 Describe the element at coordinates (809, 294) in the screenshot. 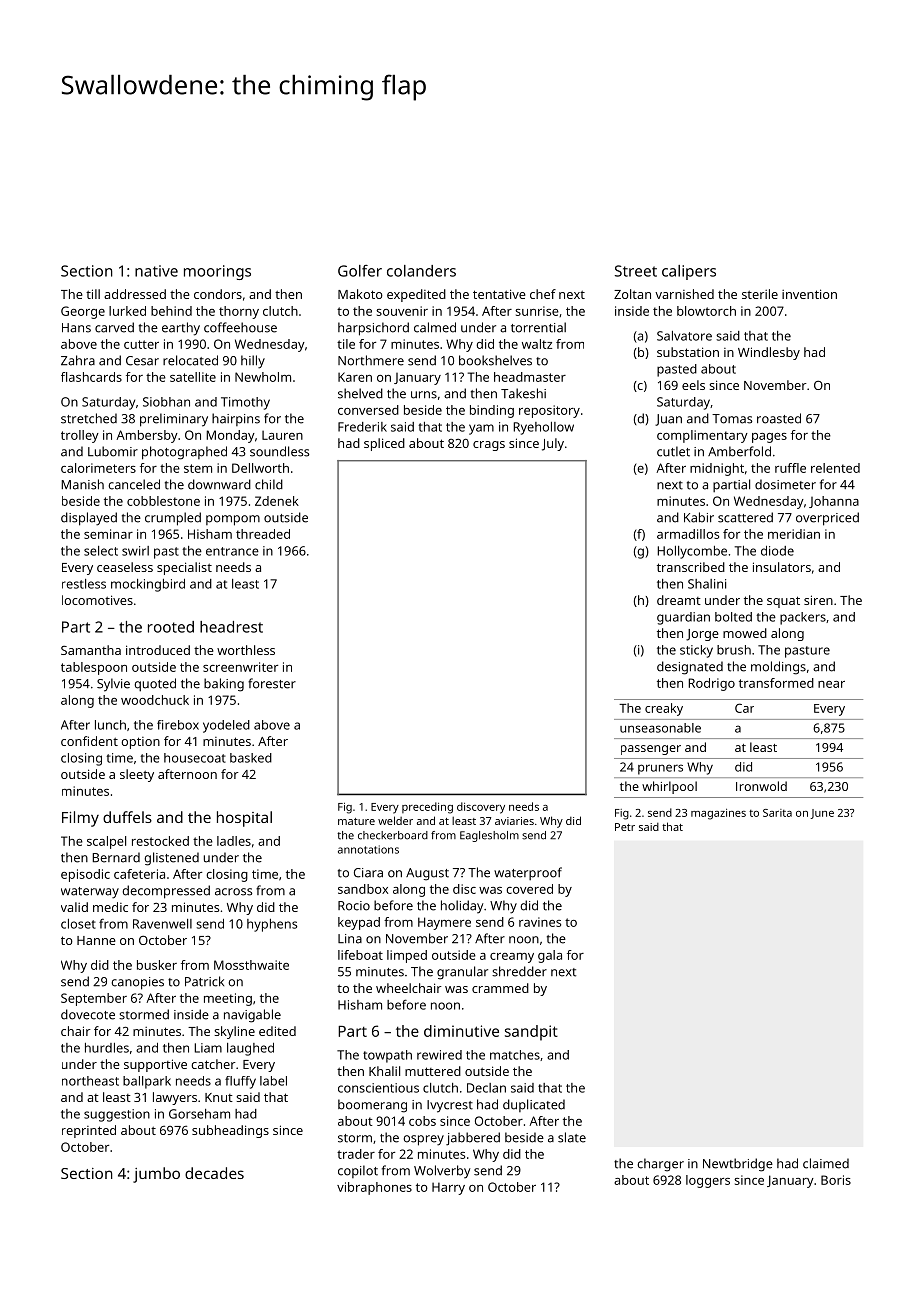

I see `invention` at that location.
